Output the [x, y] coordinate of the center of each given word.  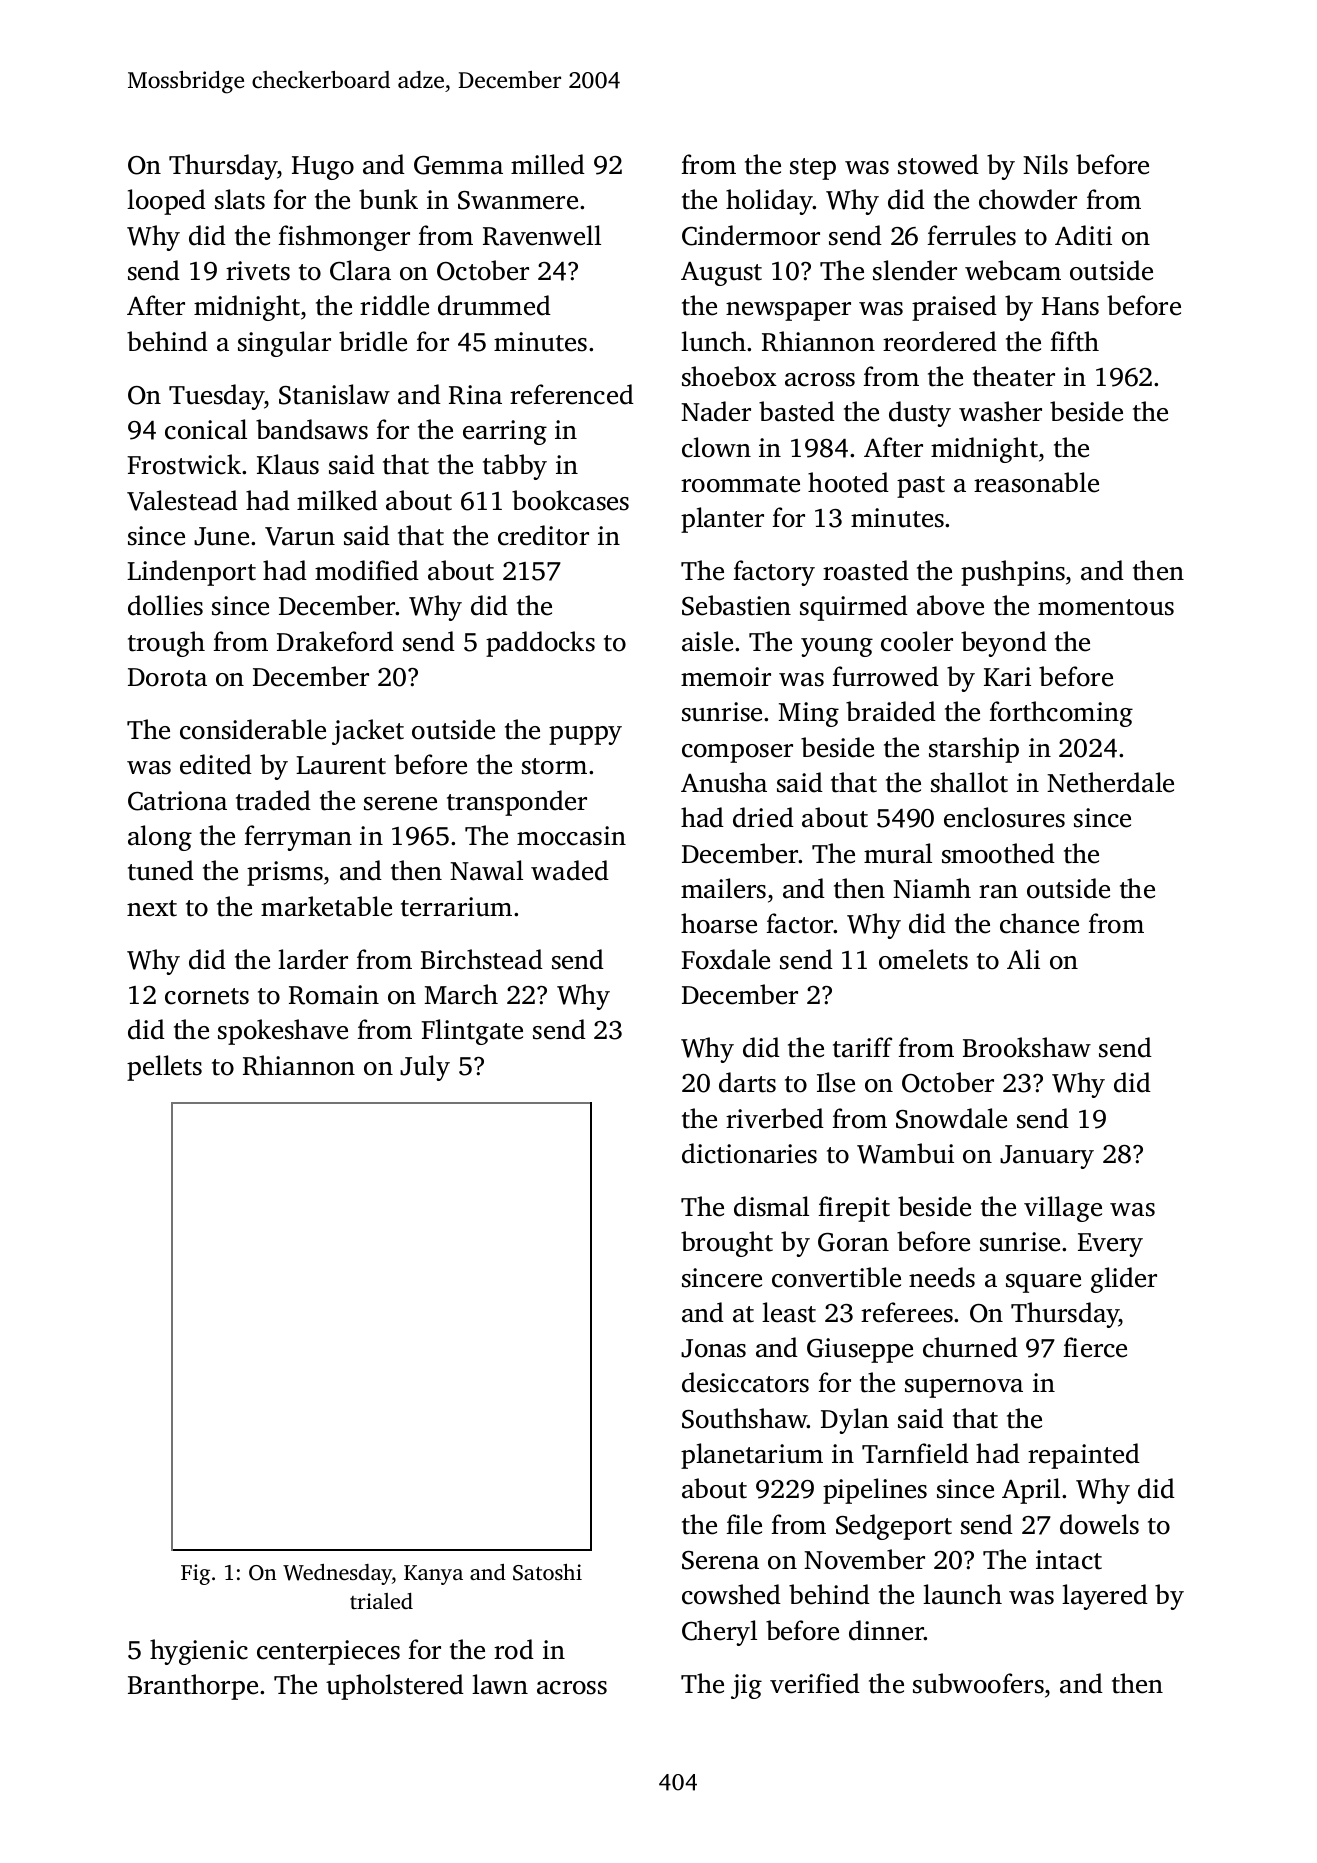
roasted [866, 570]
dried [763, 817]
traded [273, 800]
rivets [258, 271]
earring [505, 432]
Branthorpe [193, 1687]
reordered [940, 341]
